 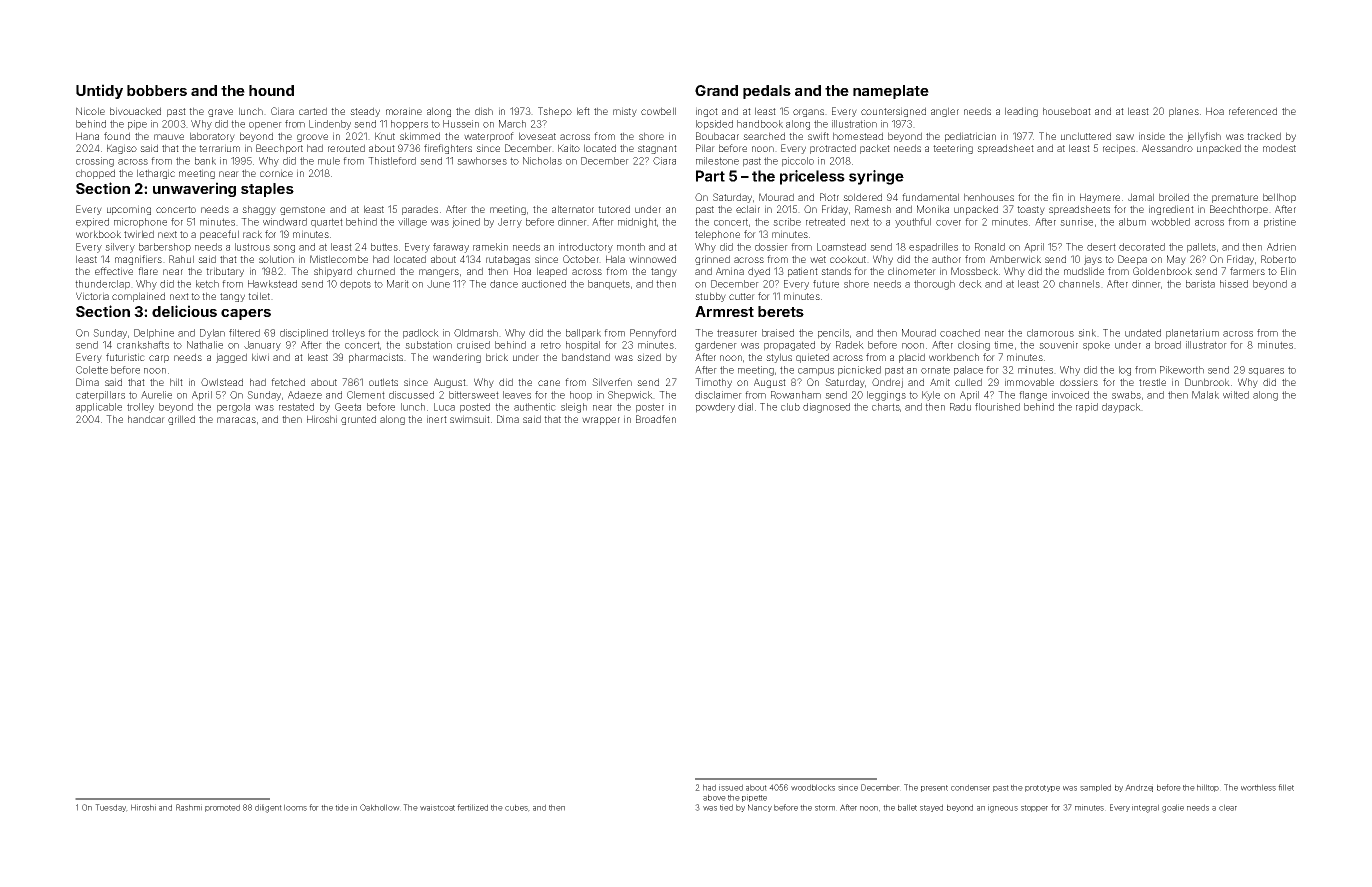 I want to click on looms, so click(x=295, y=807).
